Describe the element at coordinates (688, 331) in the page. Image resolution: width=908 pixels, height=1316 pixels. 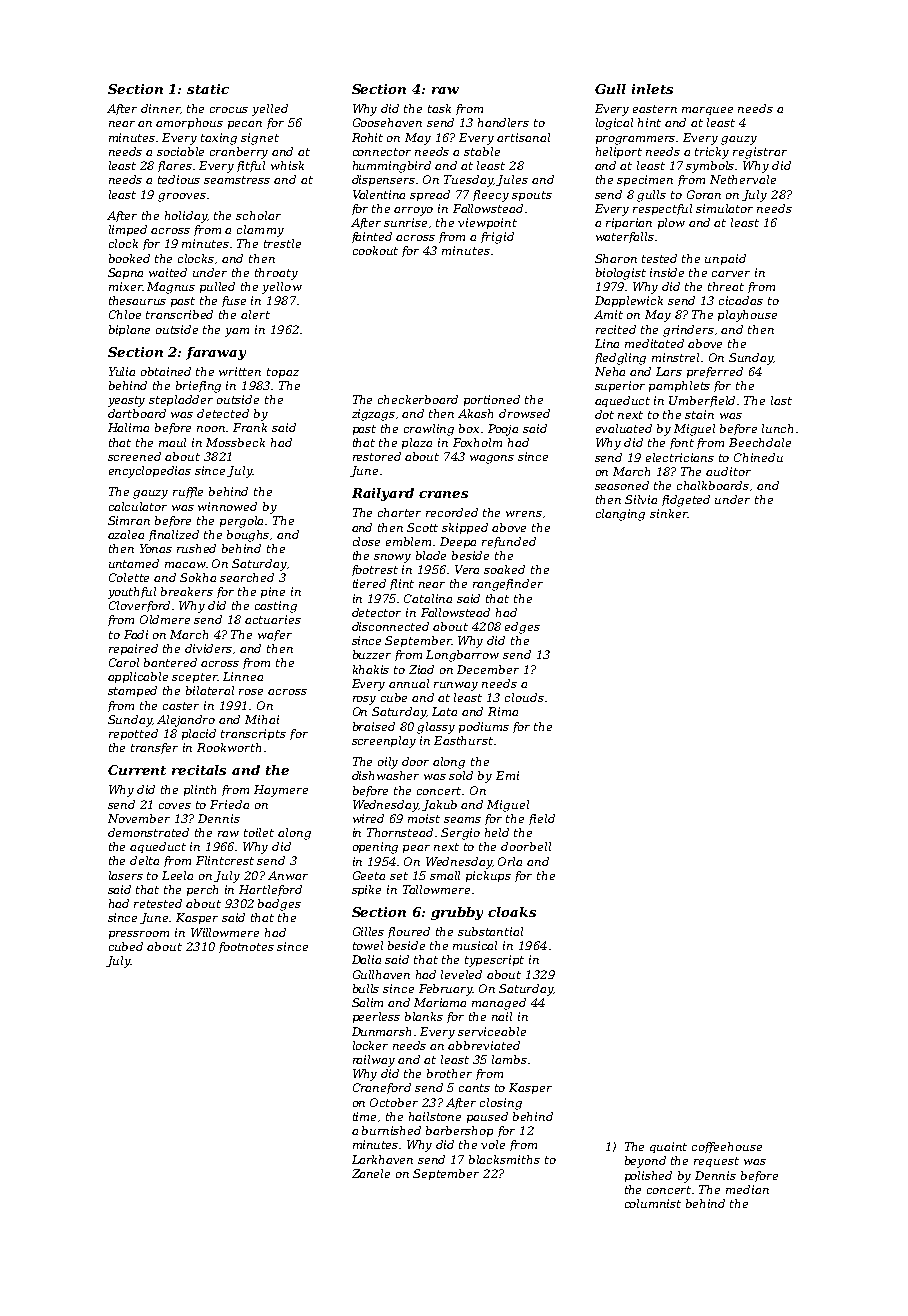
I see `grinders` at that location.
